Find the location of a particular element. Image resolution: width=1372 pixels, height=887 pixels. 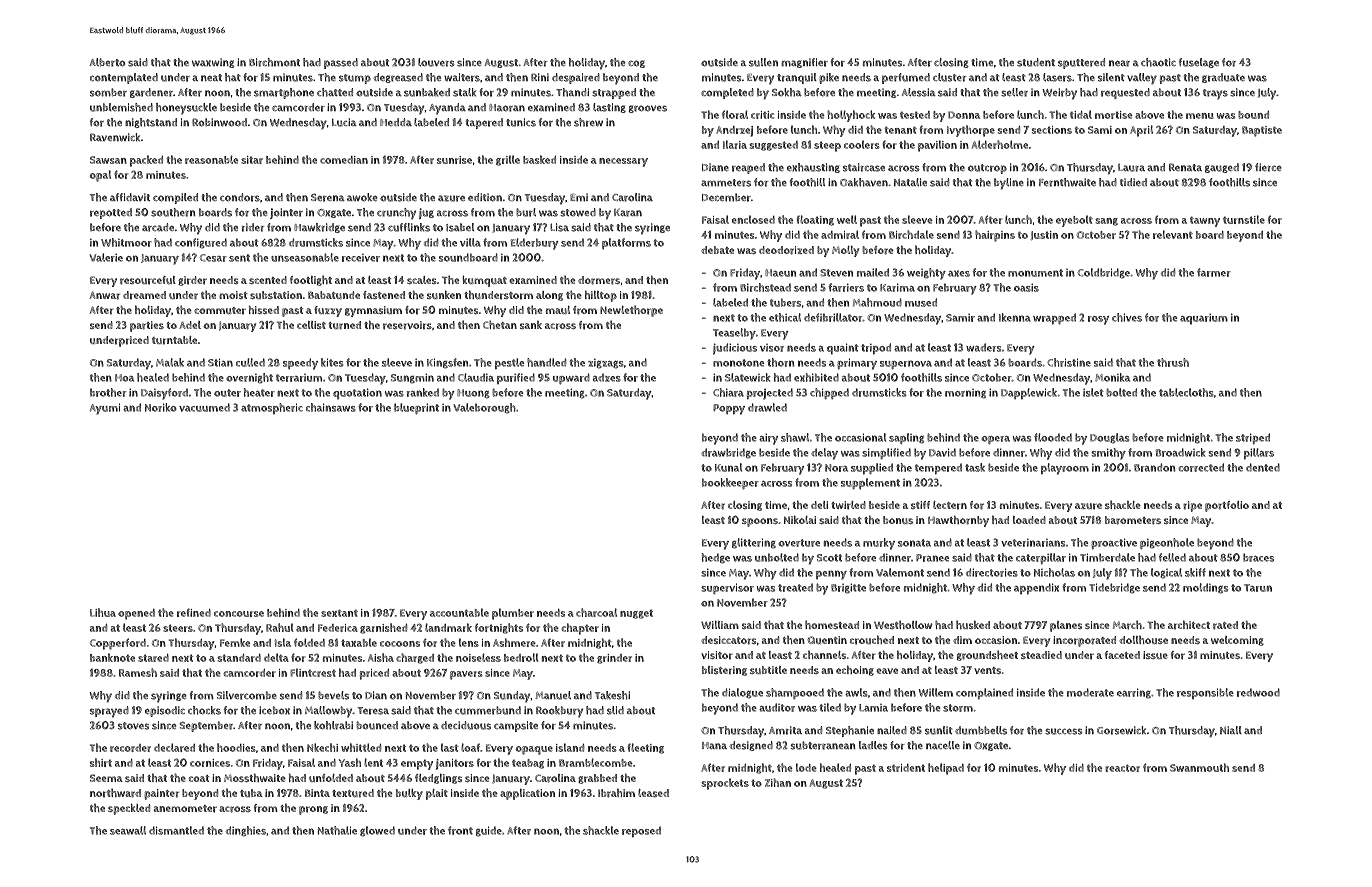

Sawsan is located at coordinates (108, 160).
